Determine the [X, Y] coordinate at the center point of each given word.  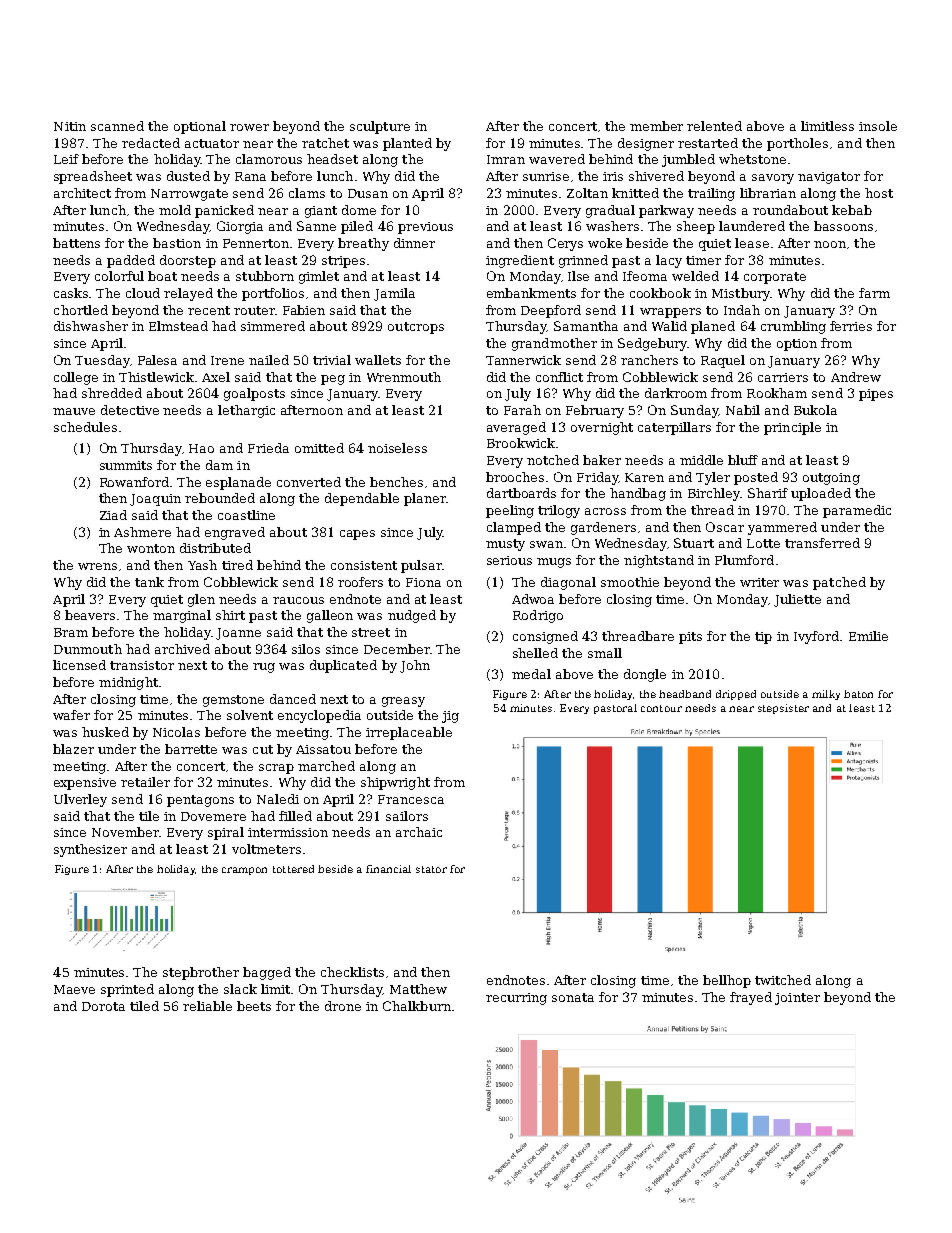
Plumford [744, 560]
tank [149, 582]
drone [343, 1006]
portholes [797, 144]
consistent [364, 565]
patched [839, 583]
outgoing [831, 479]
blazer [73, 749]
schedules [85, 427]
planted [407, 144]
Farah [522, 410]
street [371, 632]
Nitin [70, 126]
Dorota [103, 1006]
